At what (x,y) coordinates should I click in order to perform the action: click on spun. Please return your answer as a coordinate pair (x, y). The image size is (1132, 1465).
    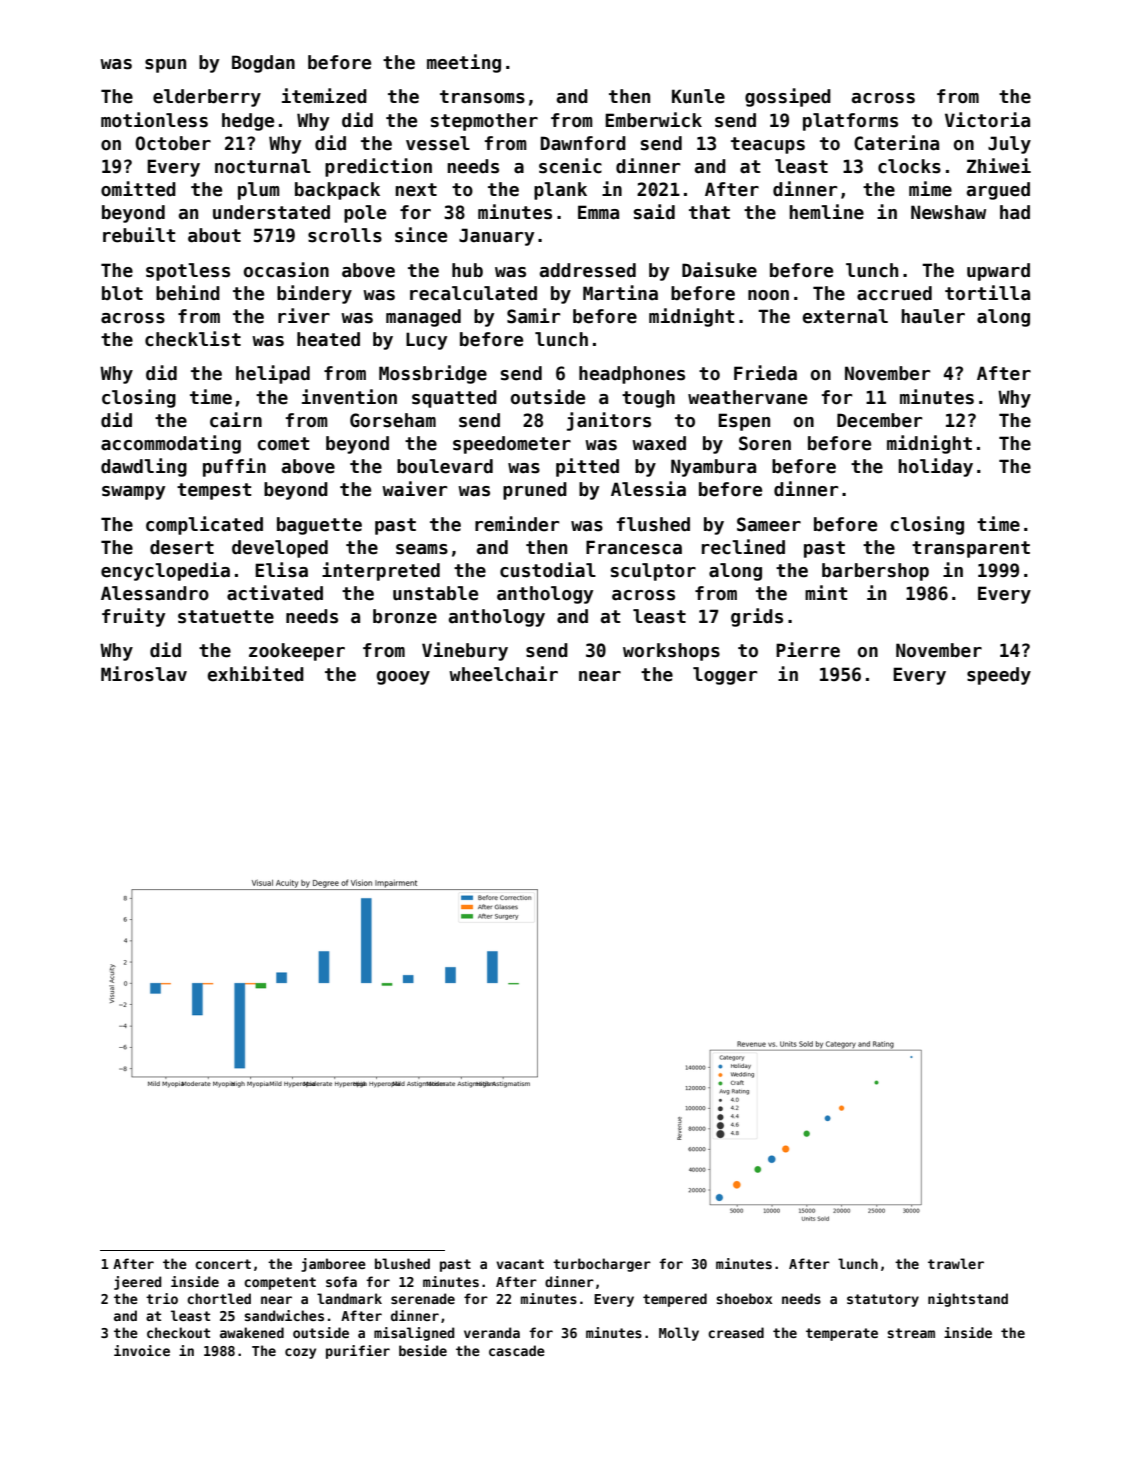
    Looking at the image, I should click on (165, 66).
